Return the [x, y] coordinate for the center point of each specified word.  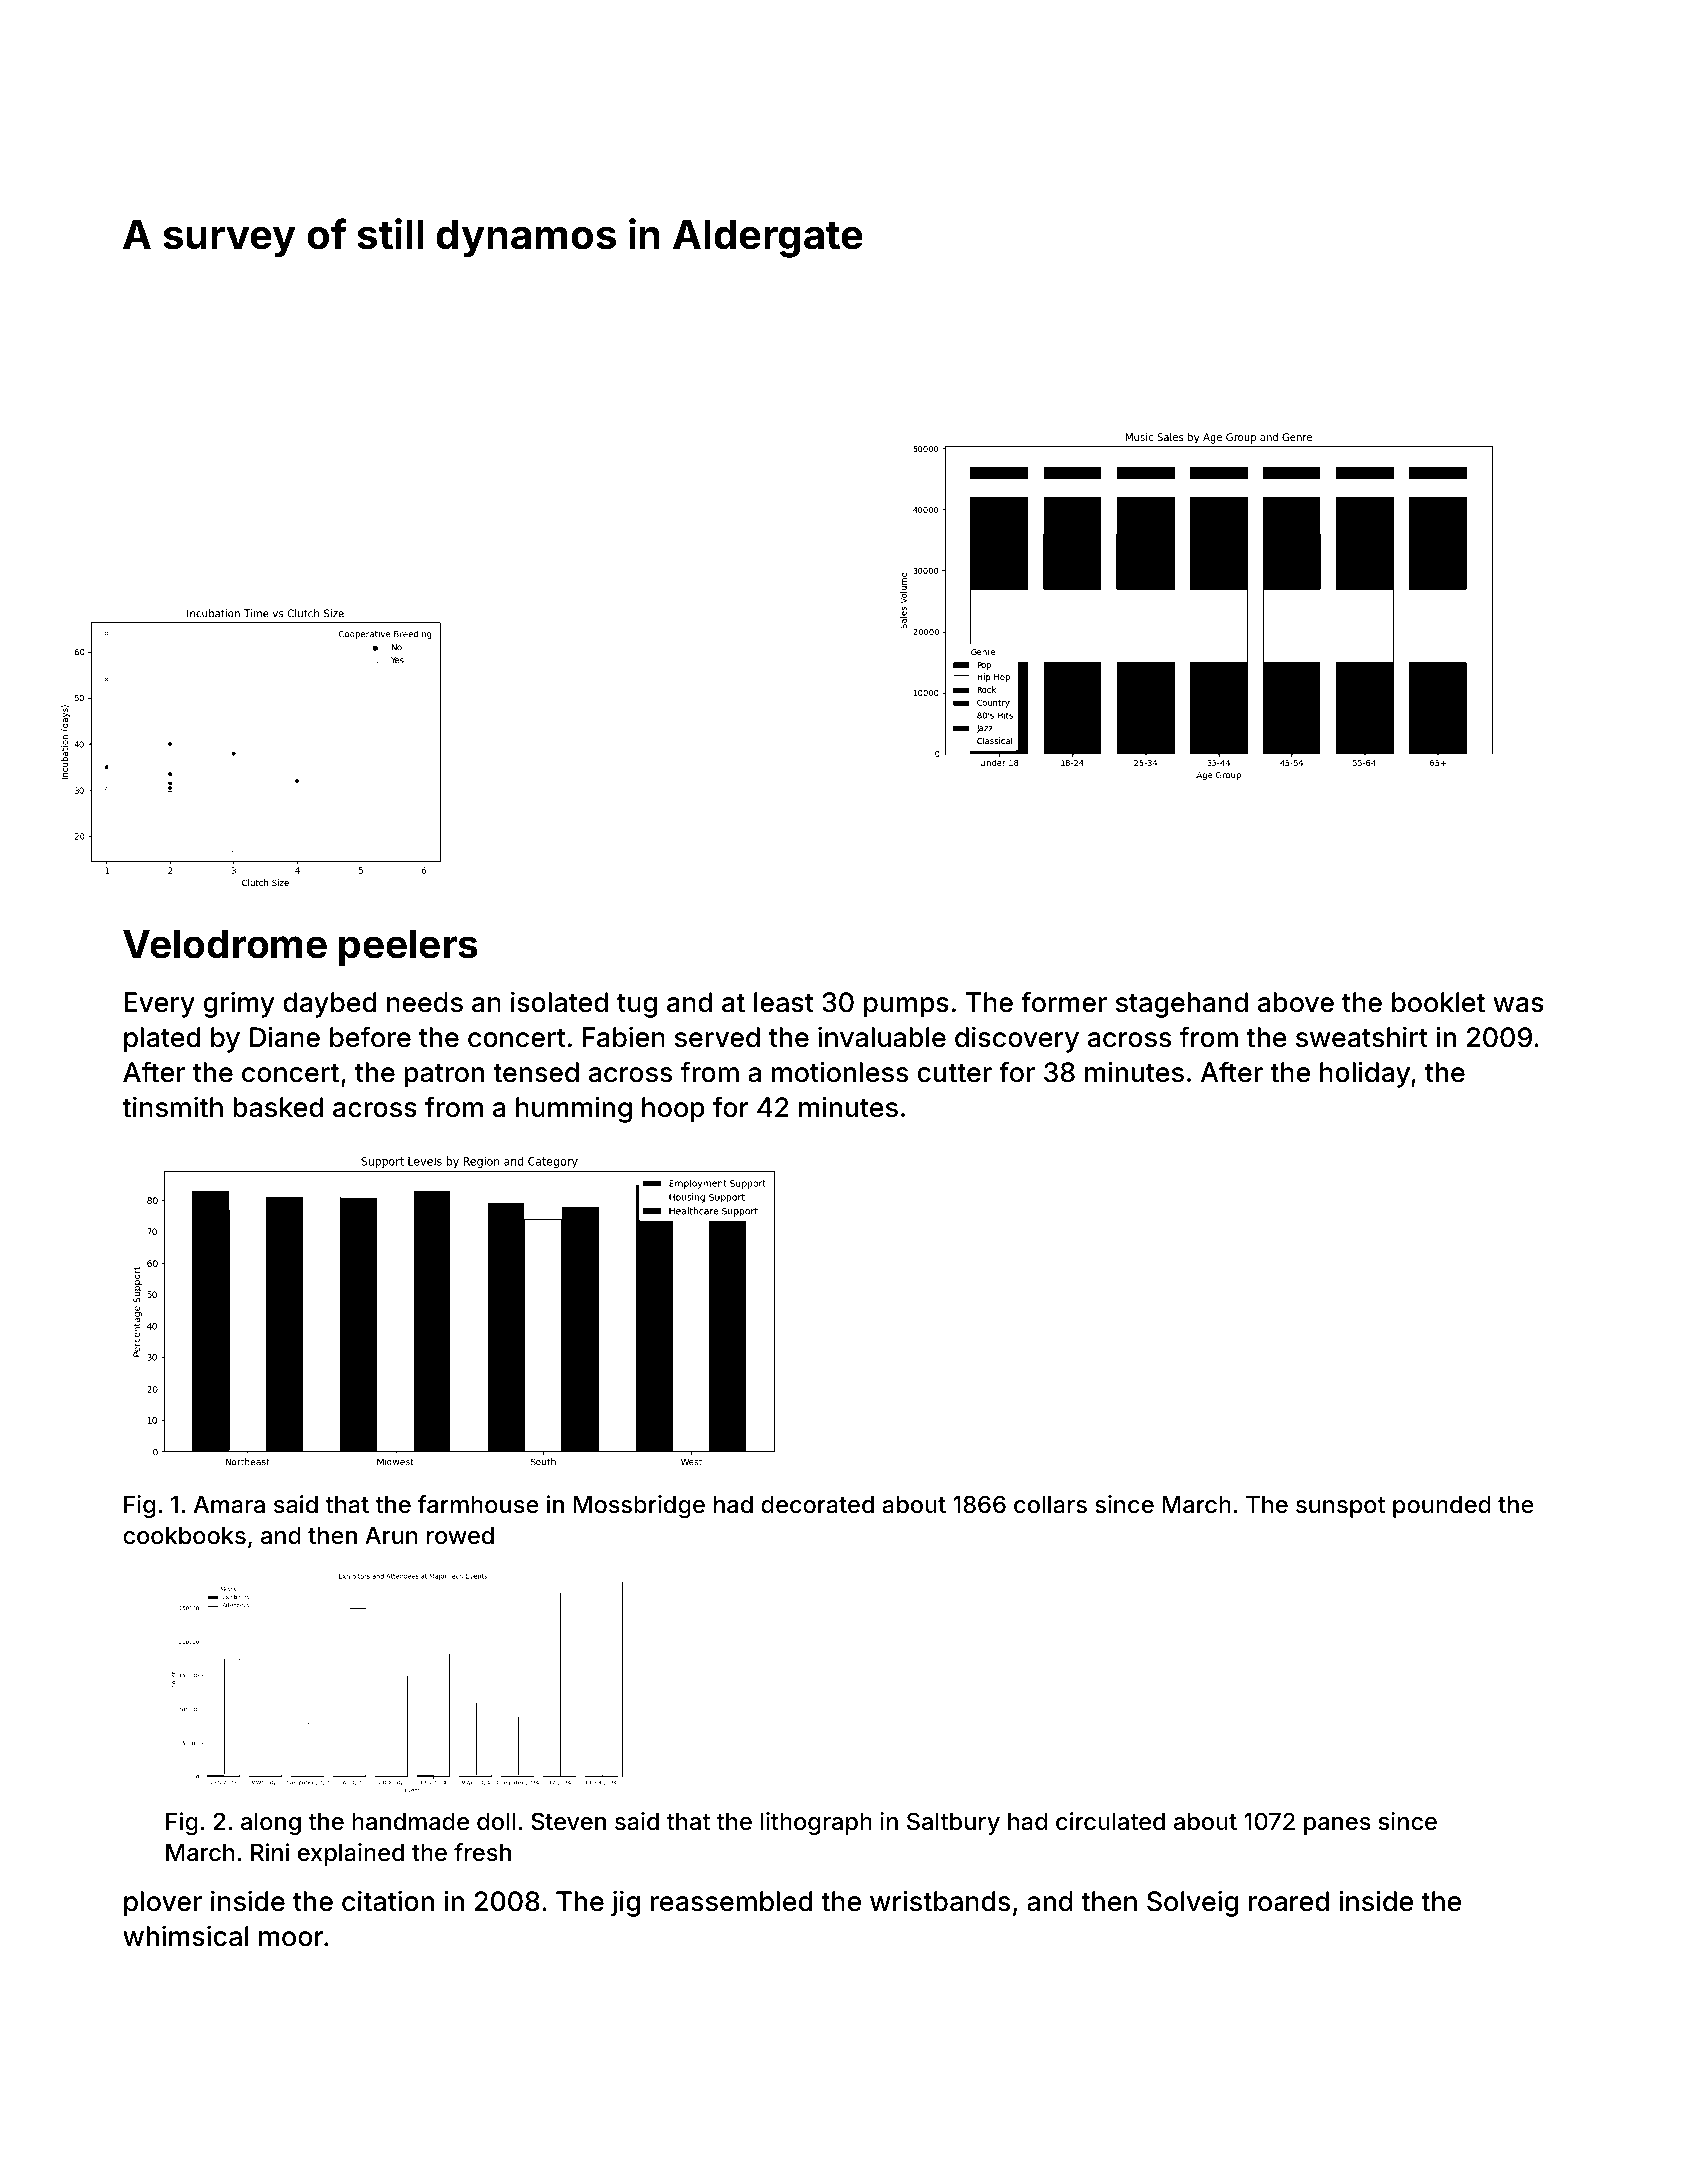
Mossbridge [639, 1506]
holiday [1365, 1074]
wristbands [940, 1901]
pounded [1442, 1507]
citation [388, 1901]
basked [278, 1107]
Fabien [624, 1037]
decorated [817, 1505]
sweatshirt [1362, 1037]
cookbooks [184, 1536]
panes [1337, 1826]
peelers [408, 947]
